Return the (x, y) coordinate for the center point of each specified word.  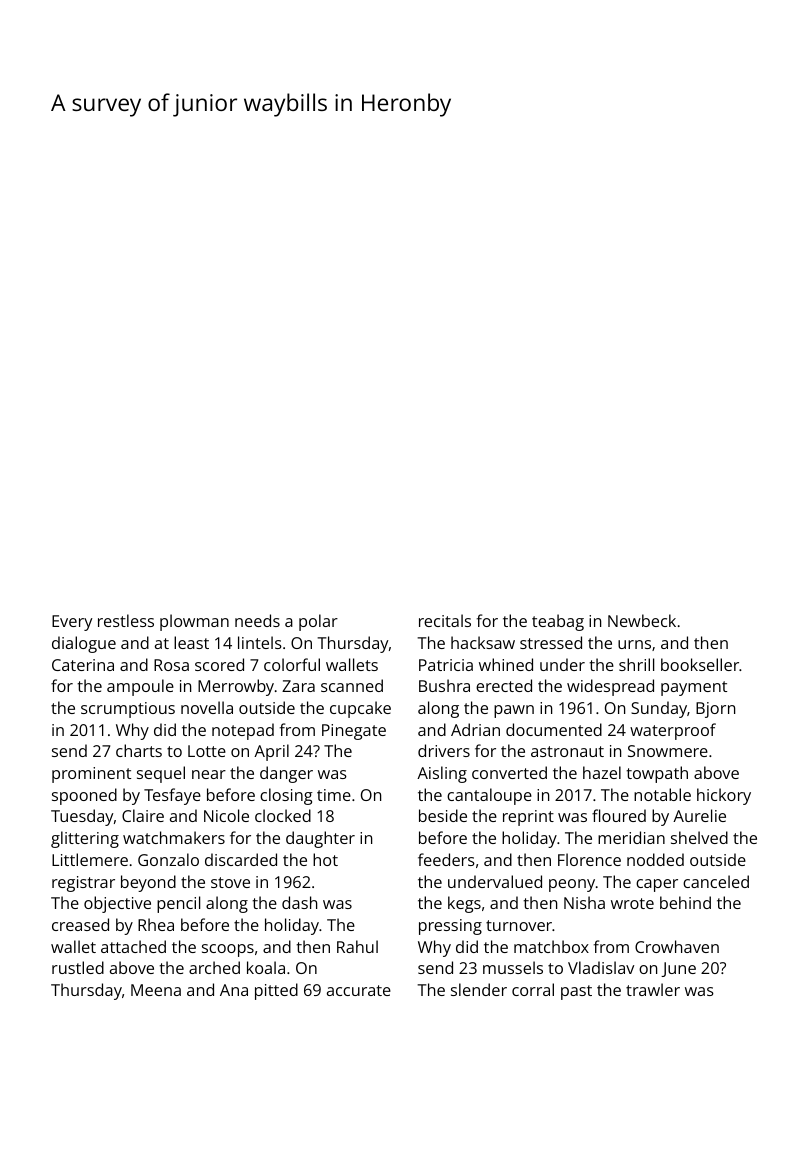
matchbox (551, 946)
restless (126, 620)
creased (80, 924)
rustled (78, 967)
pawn (514, 711)
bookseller (700, 664)
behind (685, 902)
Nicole (226, 815)
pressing (450, 927)
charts (139, 750)
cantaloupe (489, 796)
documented (554, 729)
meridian (631, 837)
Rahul (357, 946)
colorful (292, 664)
